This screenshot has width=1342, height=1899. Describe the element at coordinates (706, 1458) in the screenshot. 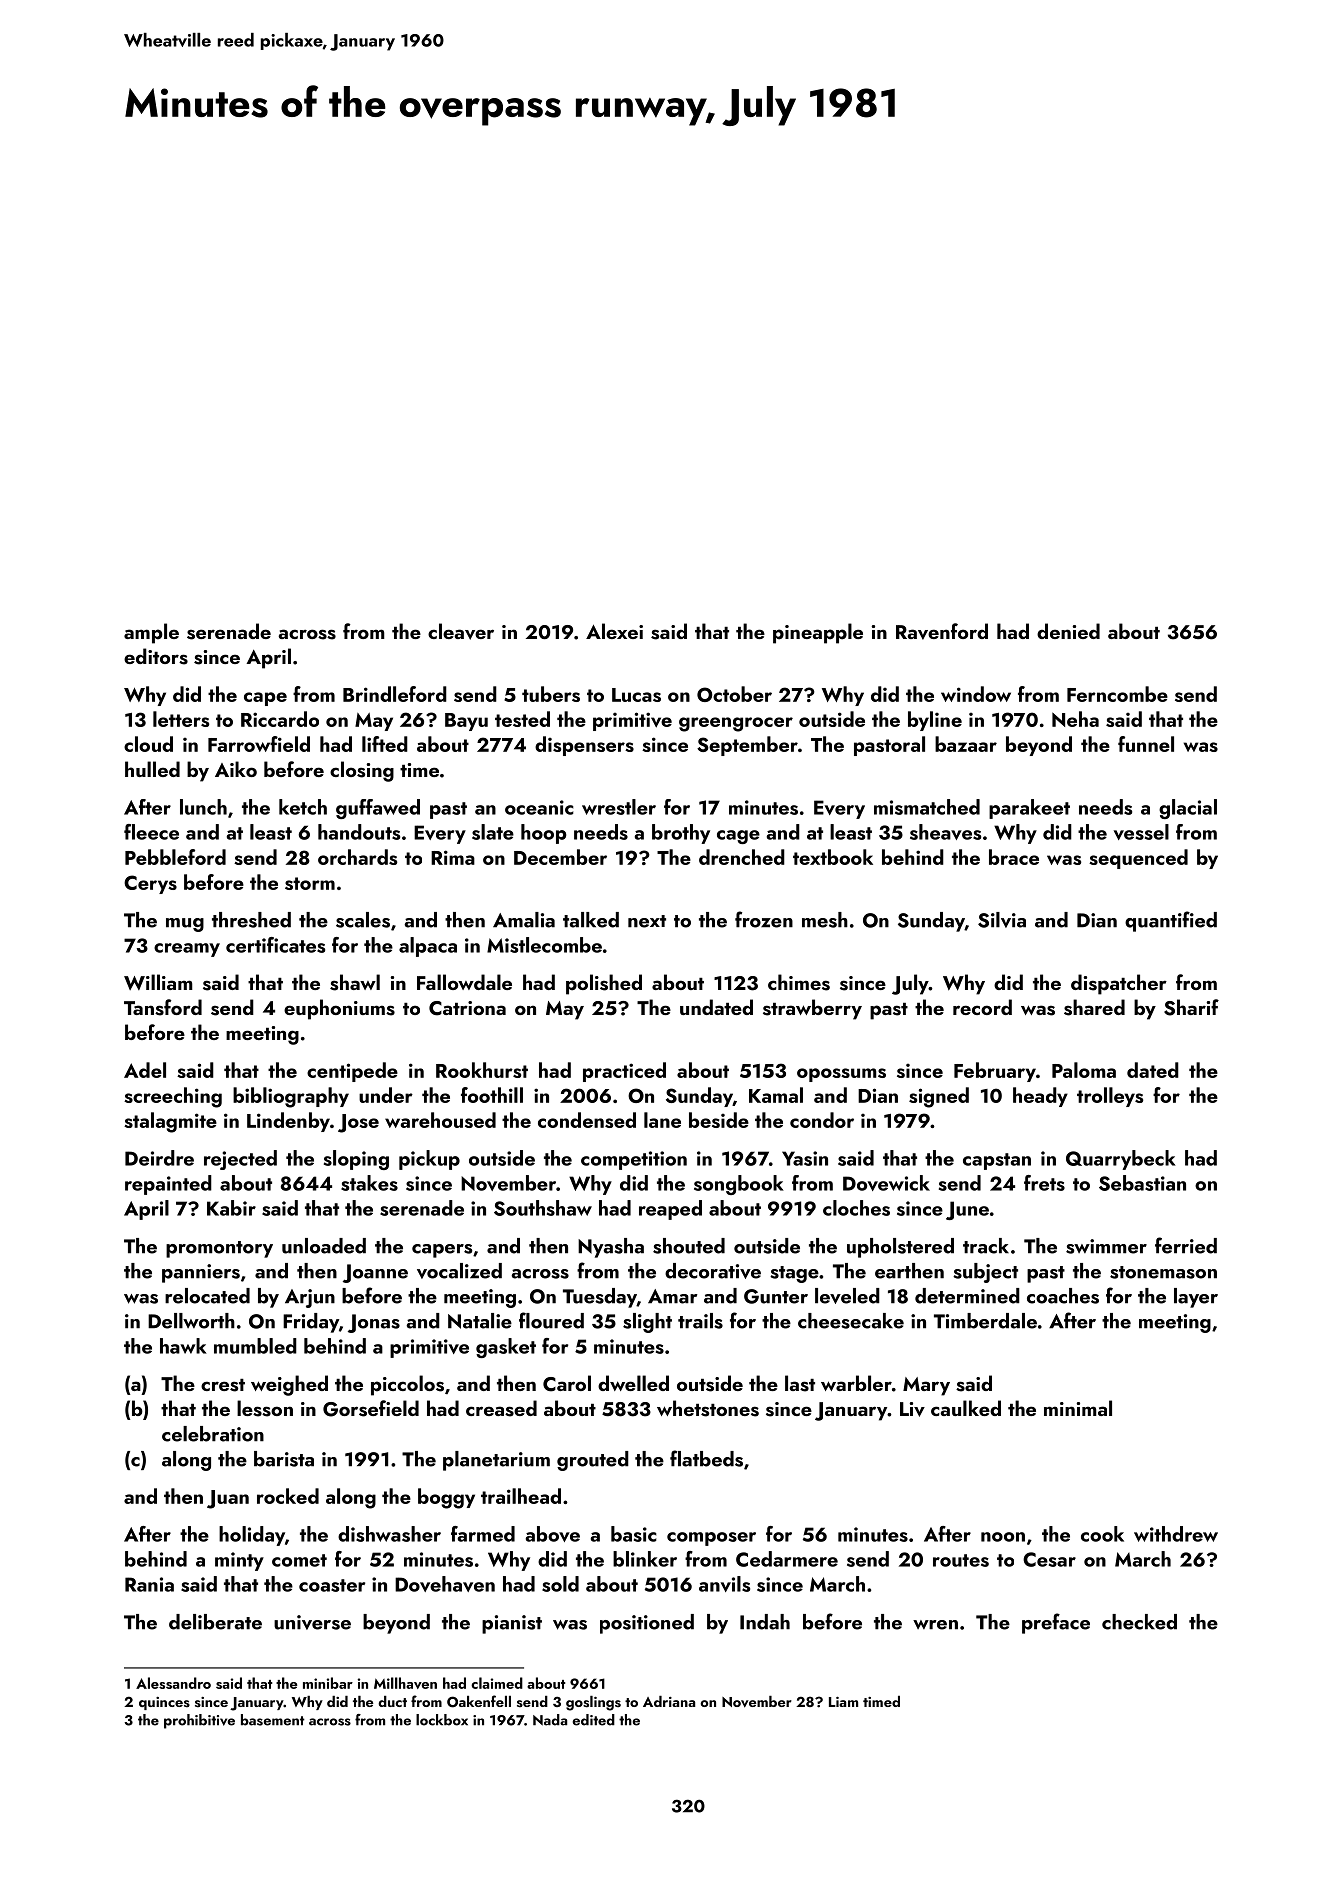

I see `flatbeds` at that location.
